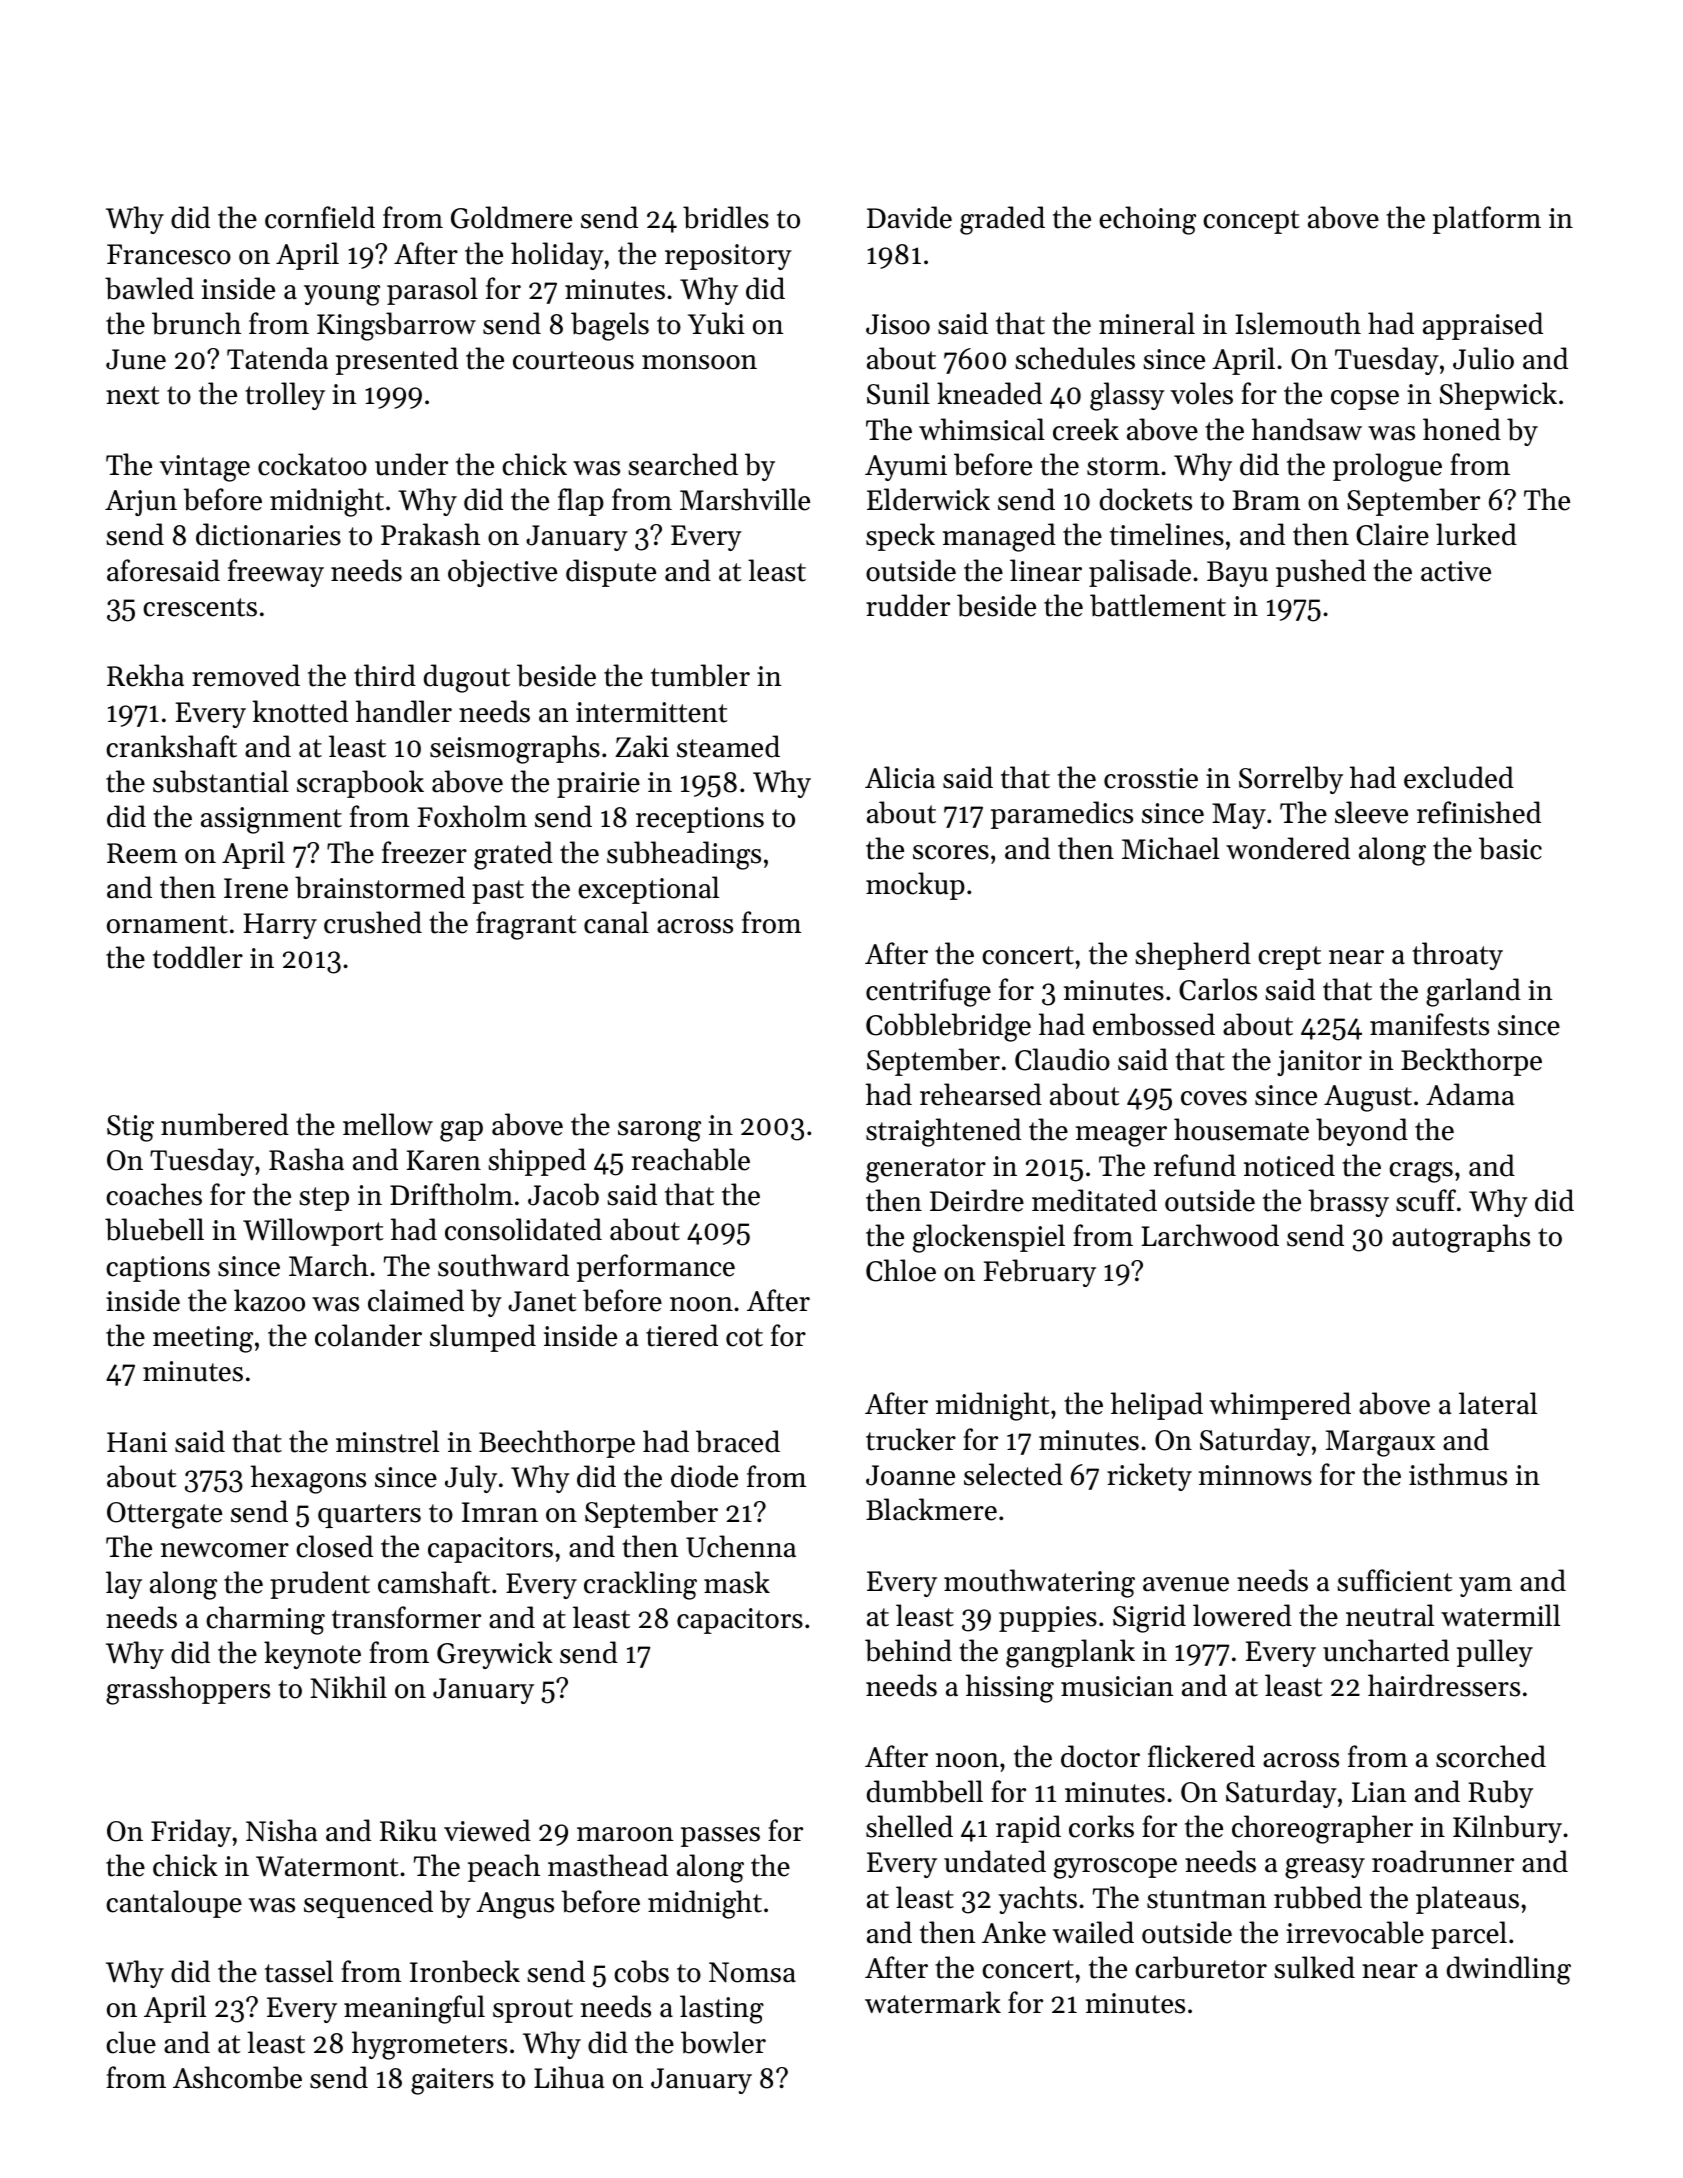  Describe the element at coordinates (737, 1582) in the document. I see `mask` at that location.
